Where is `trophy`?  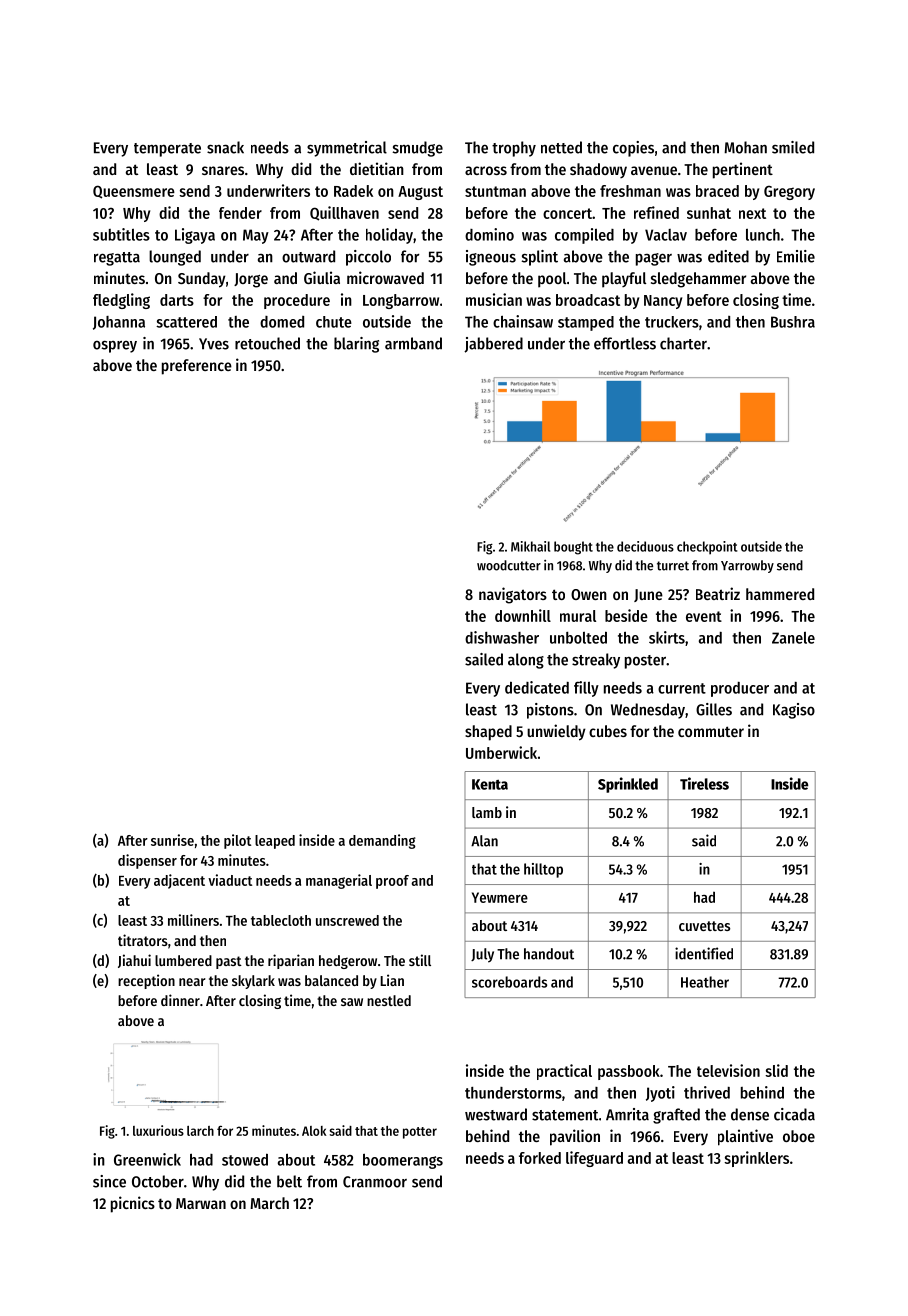
trophy is located at coordinates (514, 149).
